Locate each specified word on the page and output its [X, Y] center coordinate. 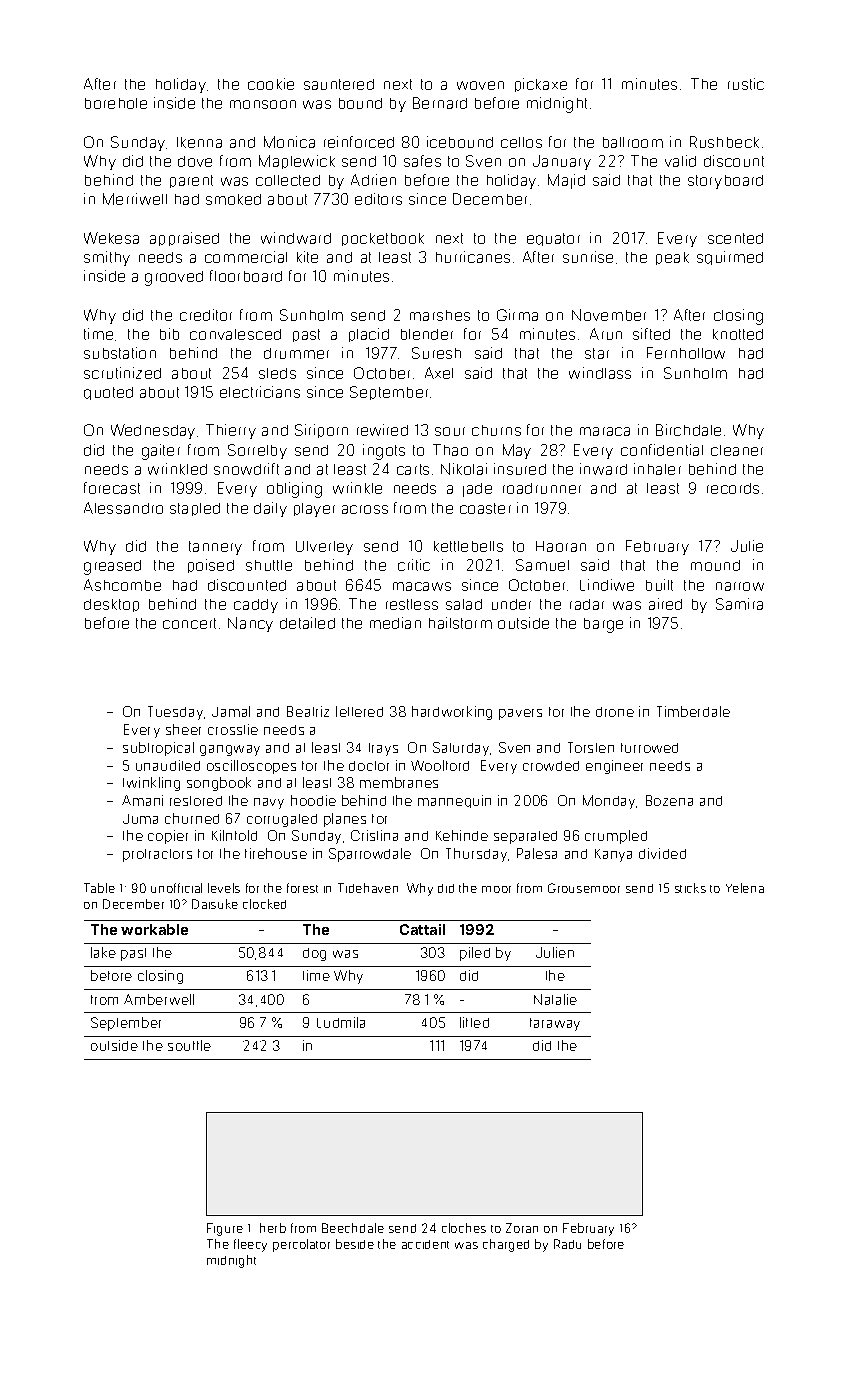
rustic [746, 84]
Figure [225, 1229]
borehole [116, 103]
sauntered [339, 84]
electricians [260, 392]
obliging [294, 490]
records [733, 488]
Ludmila [341, 1022]
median [395, 623]
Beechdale [353, 1228]
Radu [567, 1244]
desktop [111, 605]
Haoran [561, 546]
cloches [464, 1228]
